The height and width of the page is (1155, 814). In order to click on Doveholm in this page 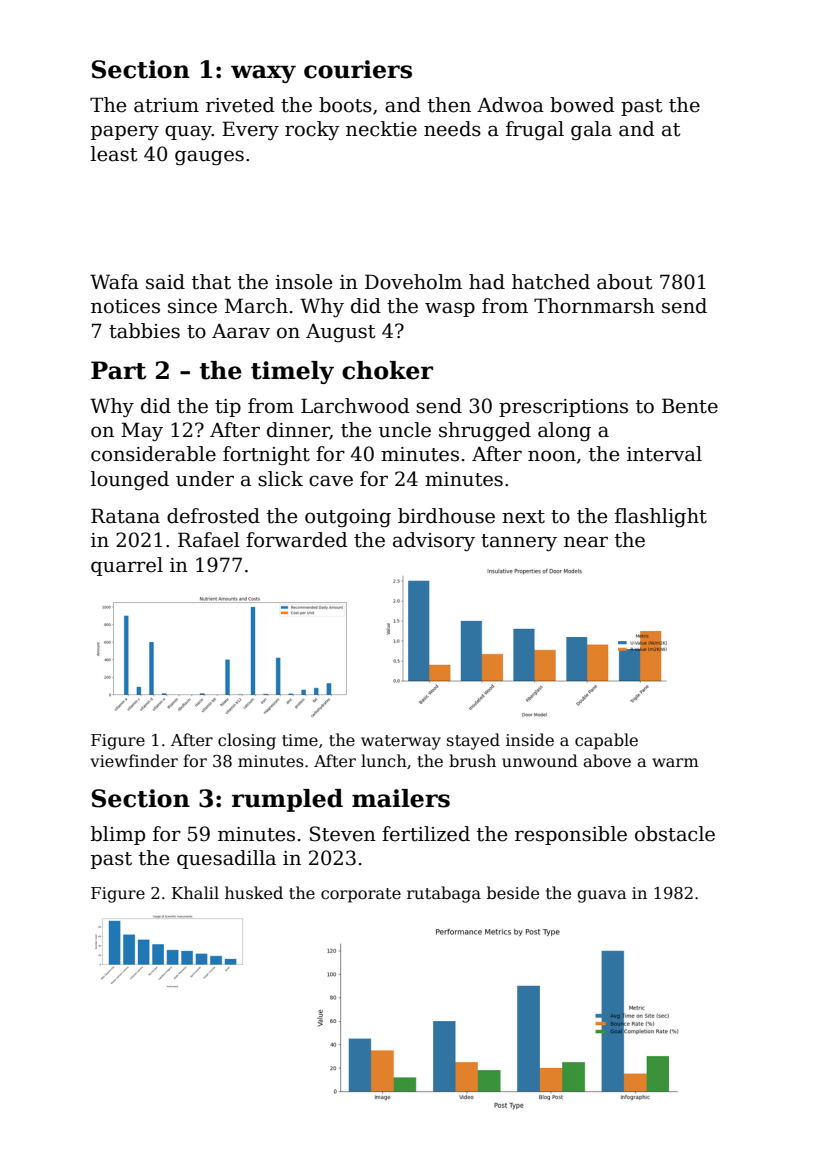, I will do `click(413, 282)`.
